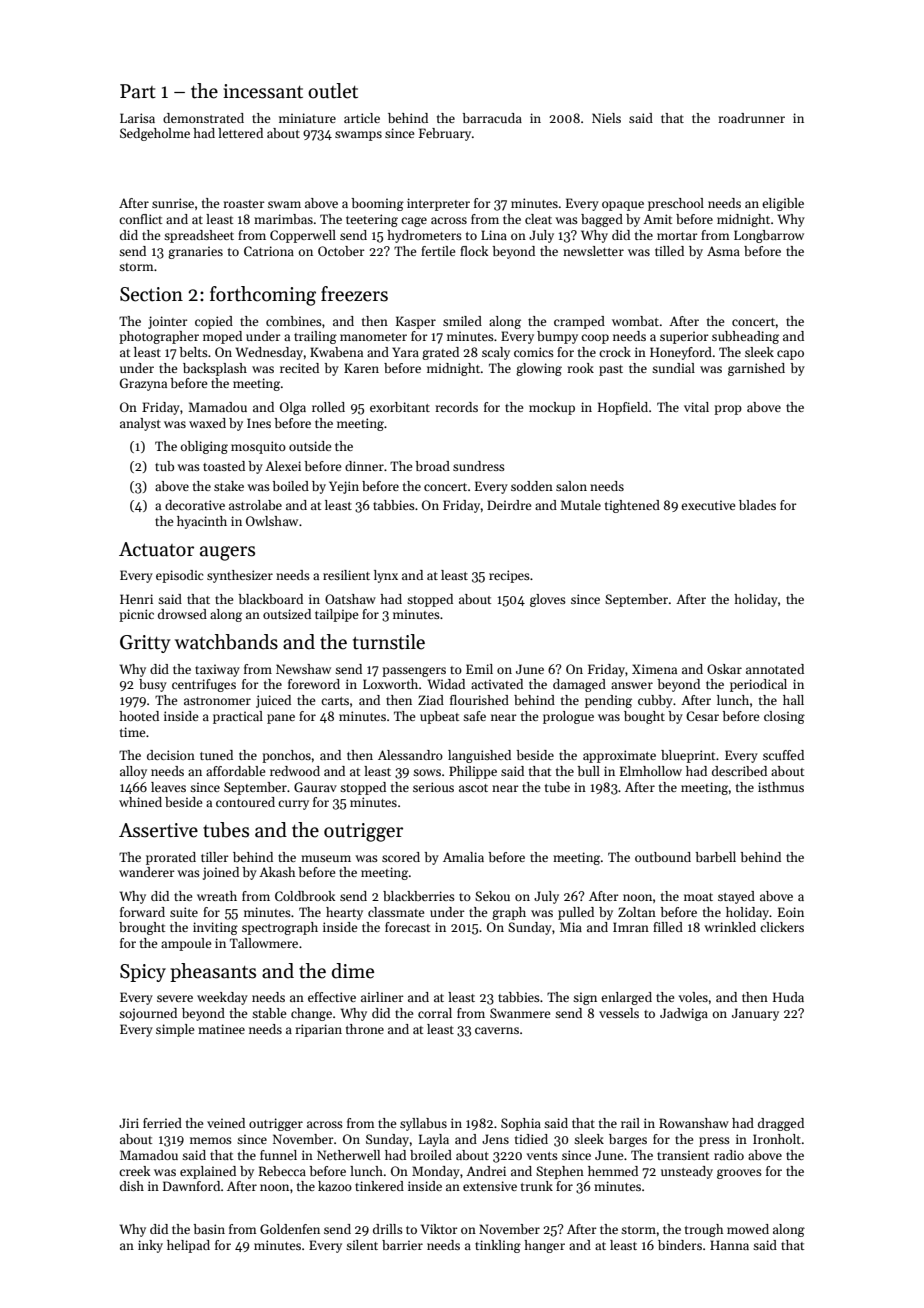  What do you see at coordinates (445, 134) in the image?
I see `February` at bounding box center [445, 134].
